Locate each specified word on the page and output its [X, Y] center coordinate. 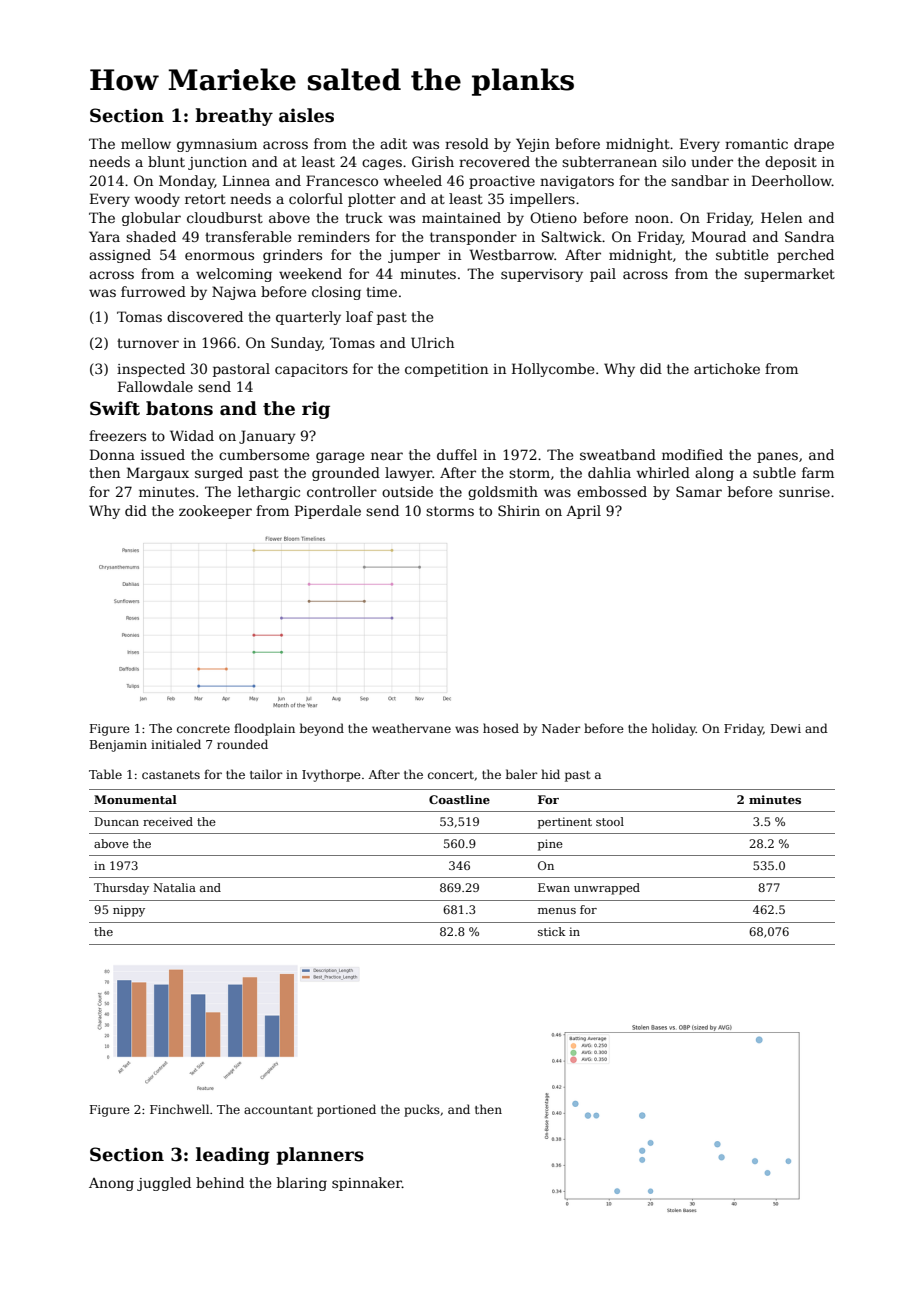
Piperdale [328, 512]
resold [467, 143]
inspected [151, 370]
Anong [111, 1184]
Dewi [786, 728]
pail [603, 275]
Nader [561, 728]
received [168, 821]
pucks [422, 1110]
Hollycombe [553, 370]
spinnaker [367, 1184]
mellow [146, 143]
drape [814, 145]
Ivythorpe [331, 775]
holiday [674, 729]
